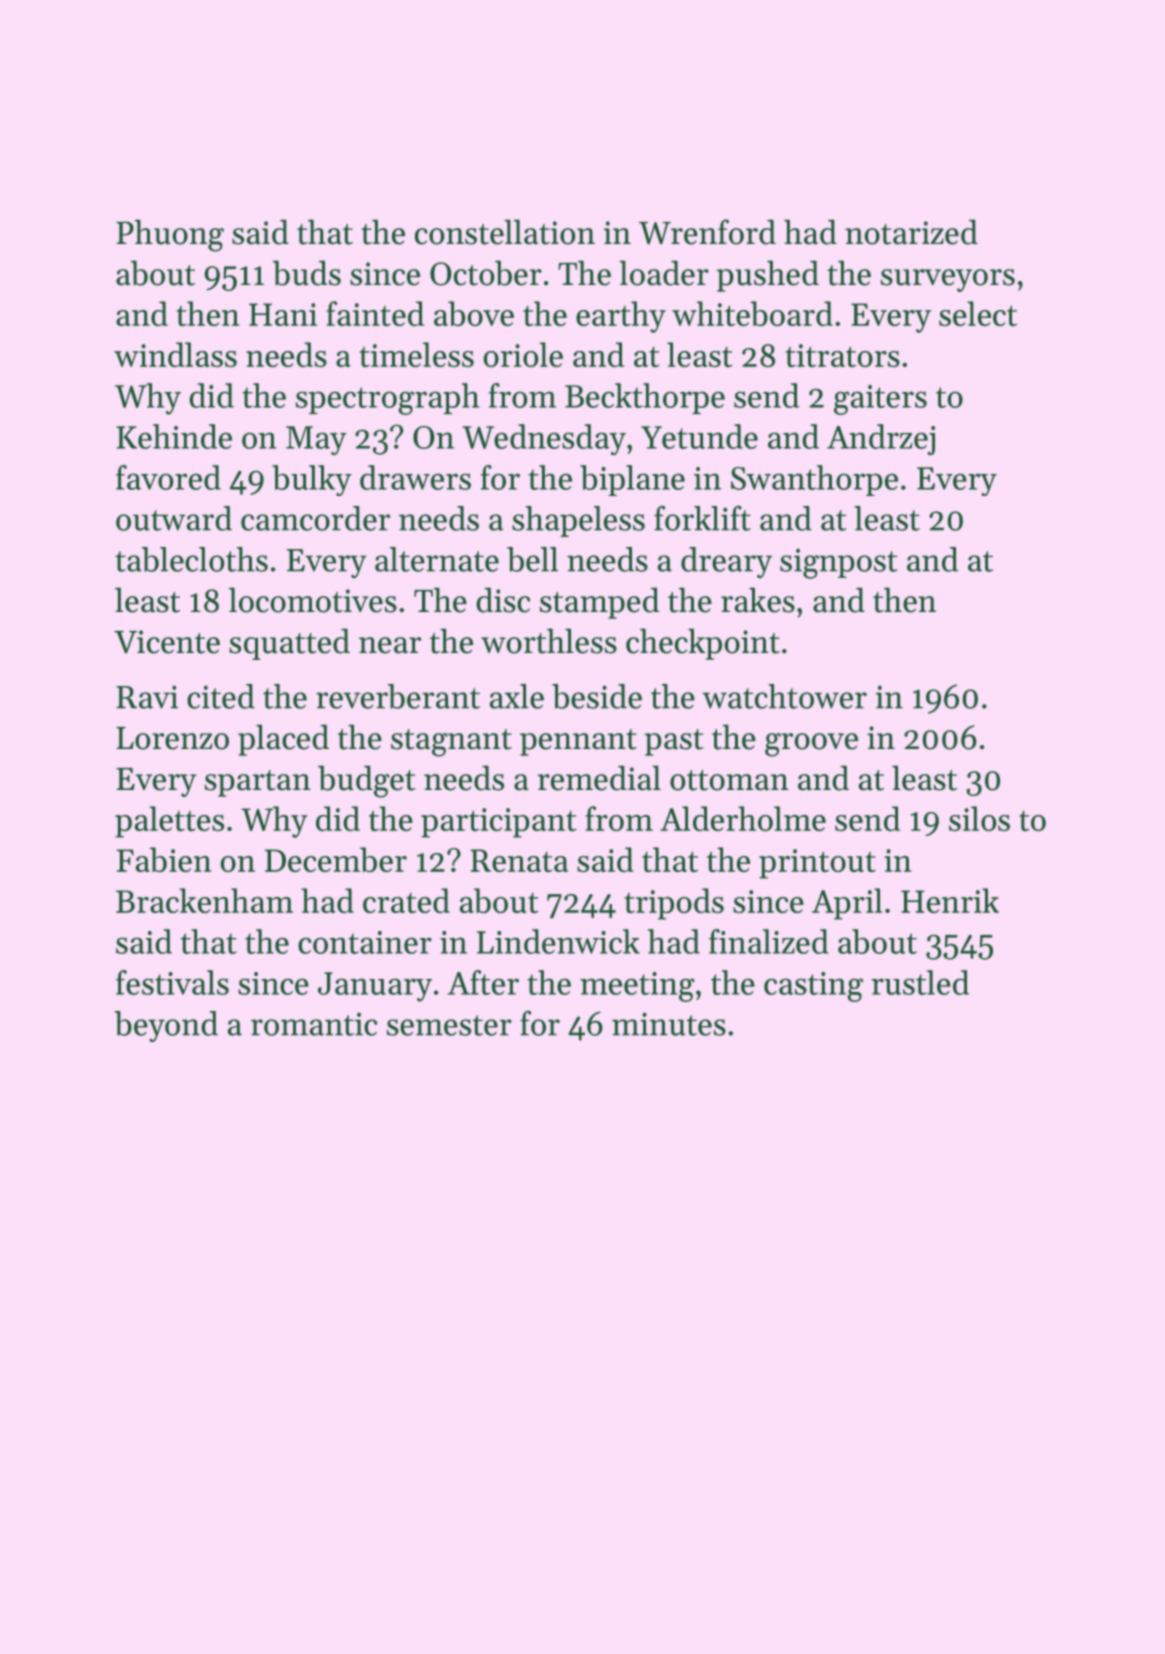 The width and height of the page is (1165, 1654). Describe the element at coordinates (979, 818) in the page. I see `silos` at that location.
